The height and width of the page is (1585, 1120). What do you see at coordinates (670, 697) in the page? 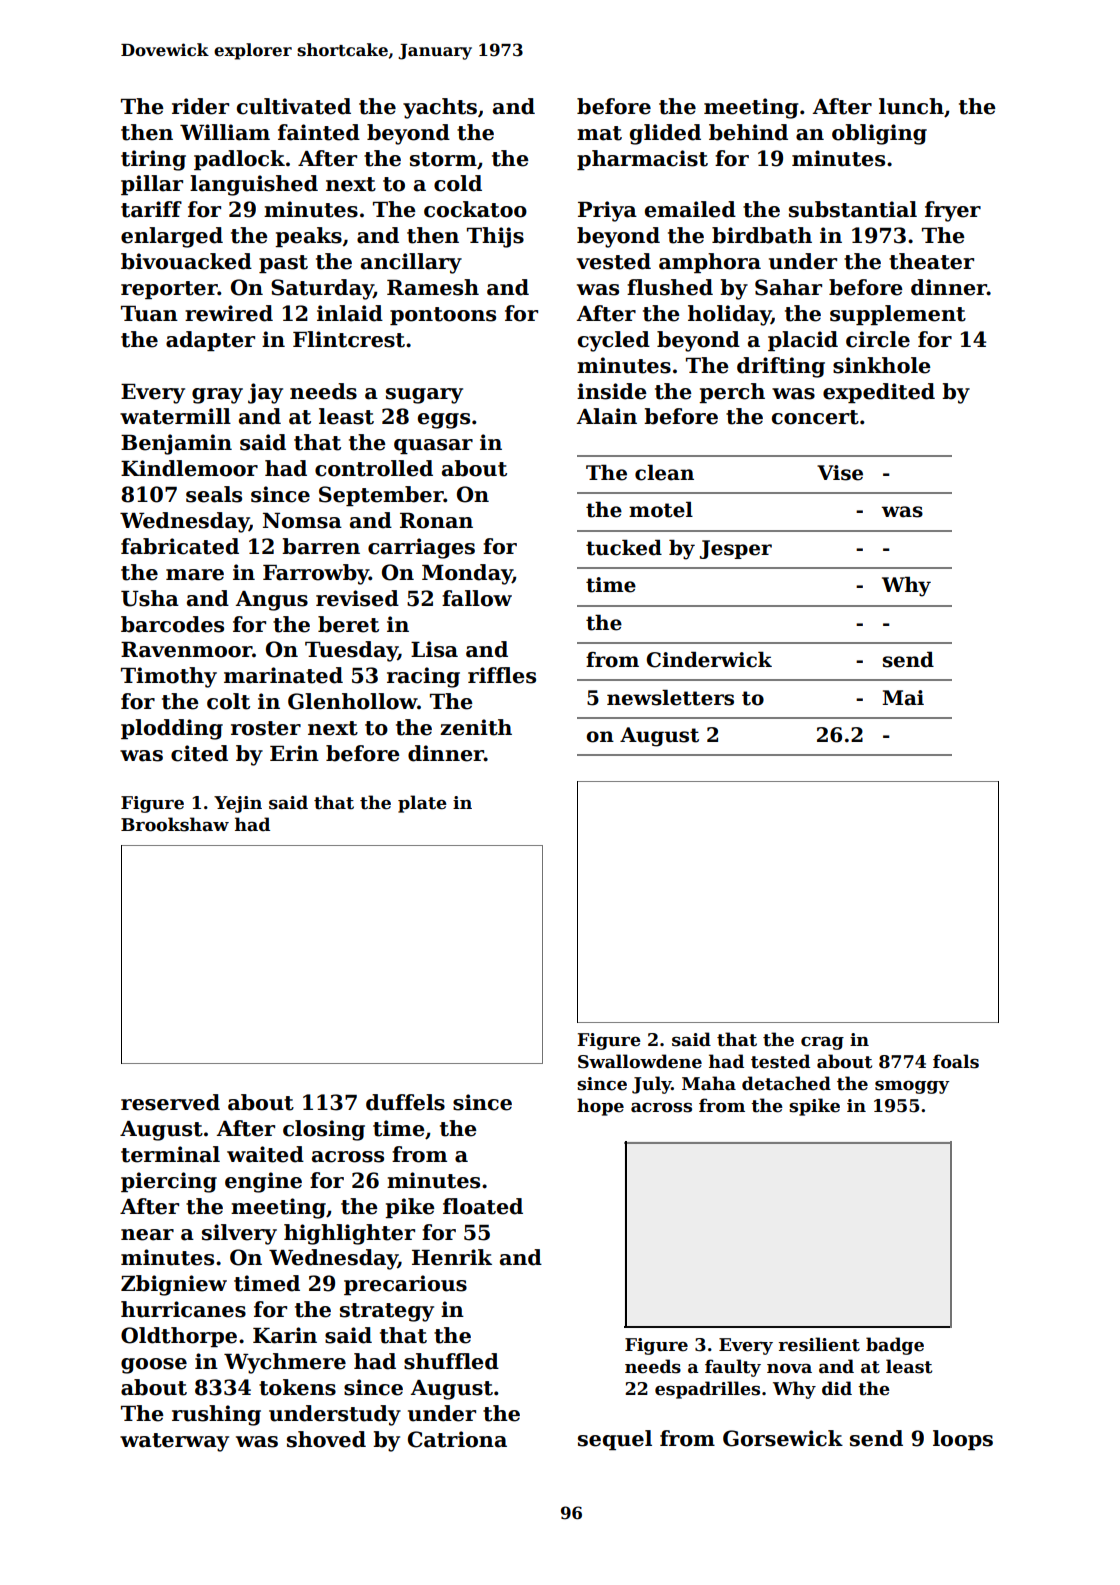
I see `newsletters` at bounding box center [670, 697].
